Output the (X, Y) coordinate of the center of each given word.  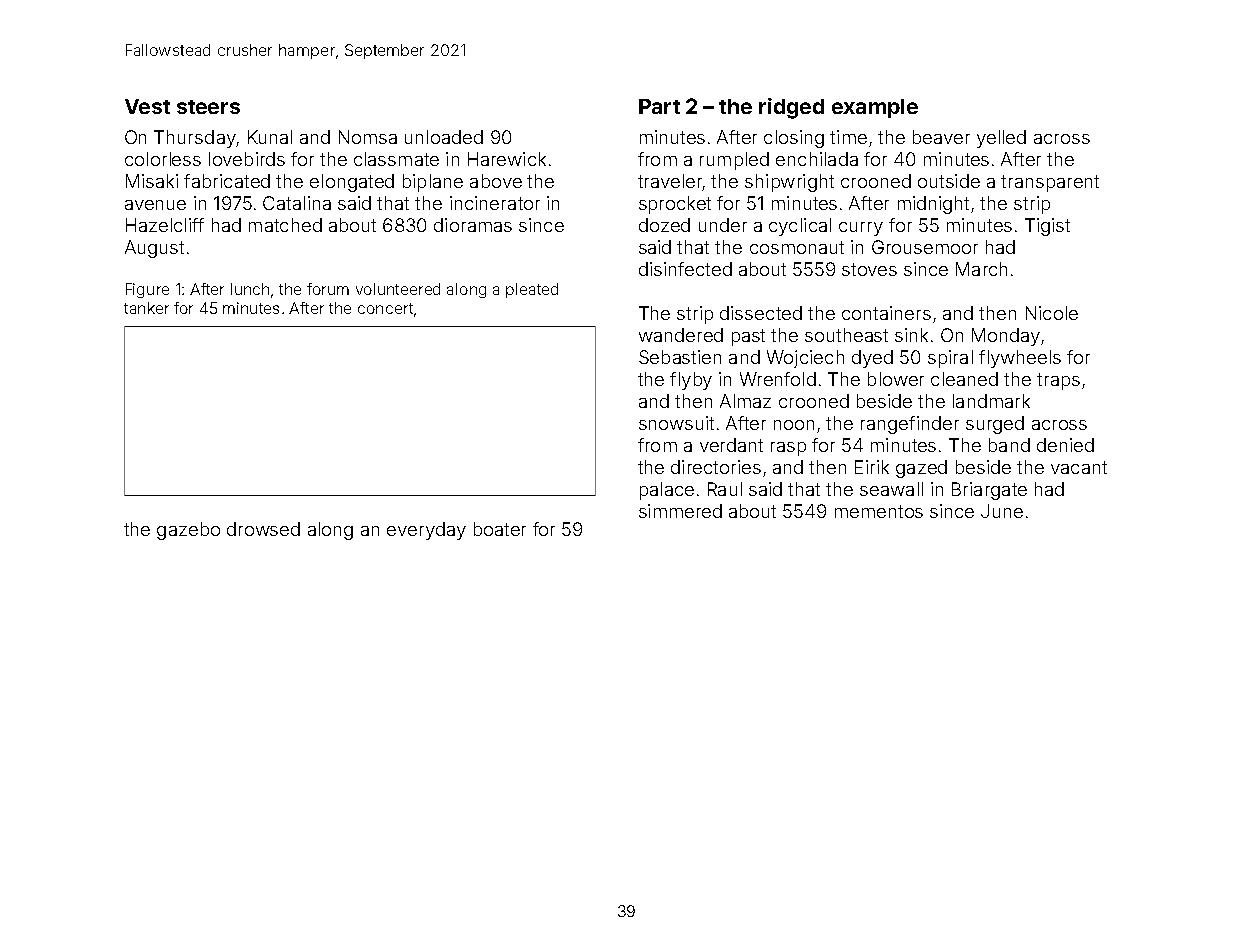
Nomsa (368, 137)
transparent (1050, 183)
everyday (426, 531)
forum (328, 289)
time (848, 137)
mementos (879, 511)
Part (659, 106)
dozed (664, 225)
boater (500, 529)
